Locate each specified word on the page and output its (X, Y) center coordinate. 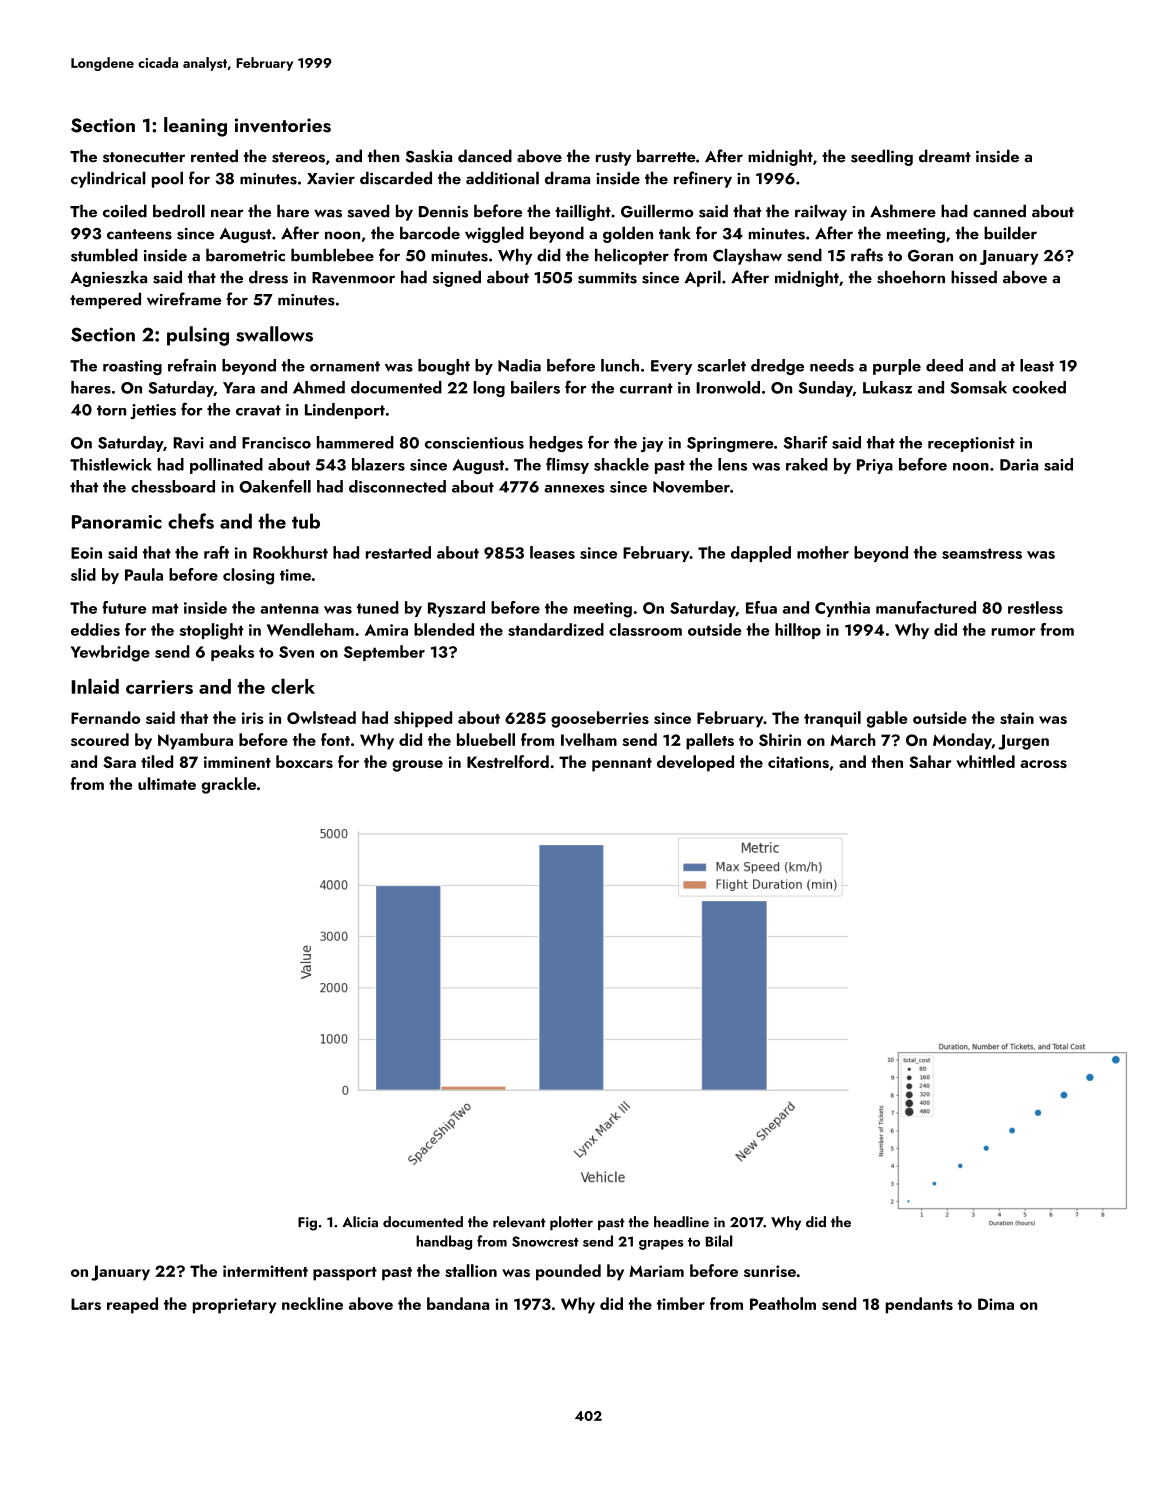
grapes (661, 1245)
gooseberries (600, 719)
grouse (417, 766)
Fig (307, 1224)
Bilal (719, 1241)
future (124, 607)
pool (167, 179)
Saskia (428, 156)
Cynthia (842, 609)
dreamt (945, 156)
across (1043, 764)
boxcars (304, 761)
